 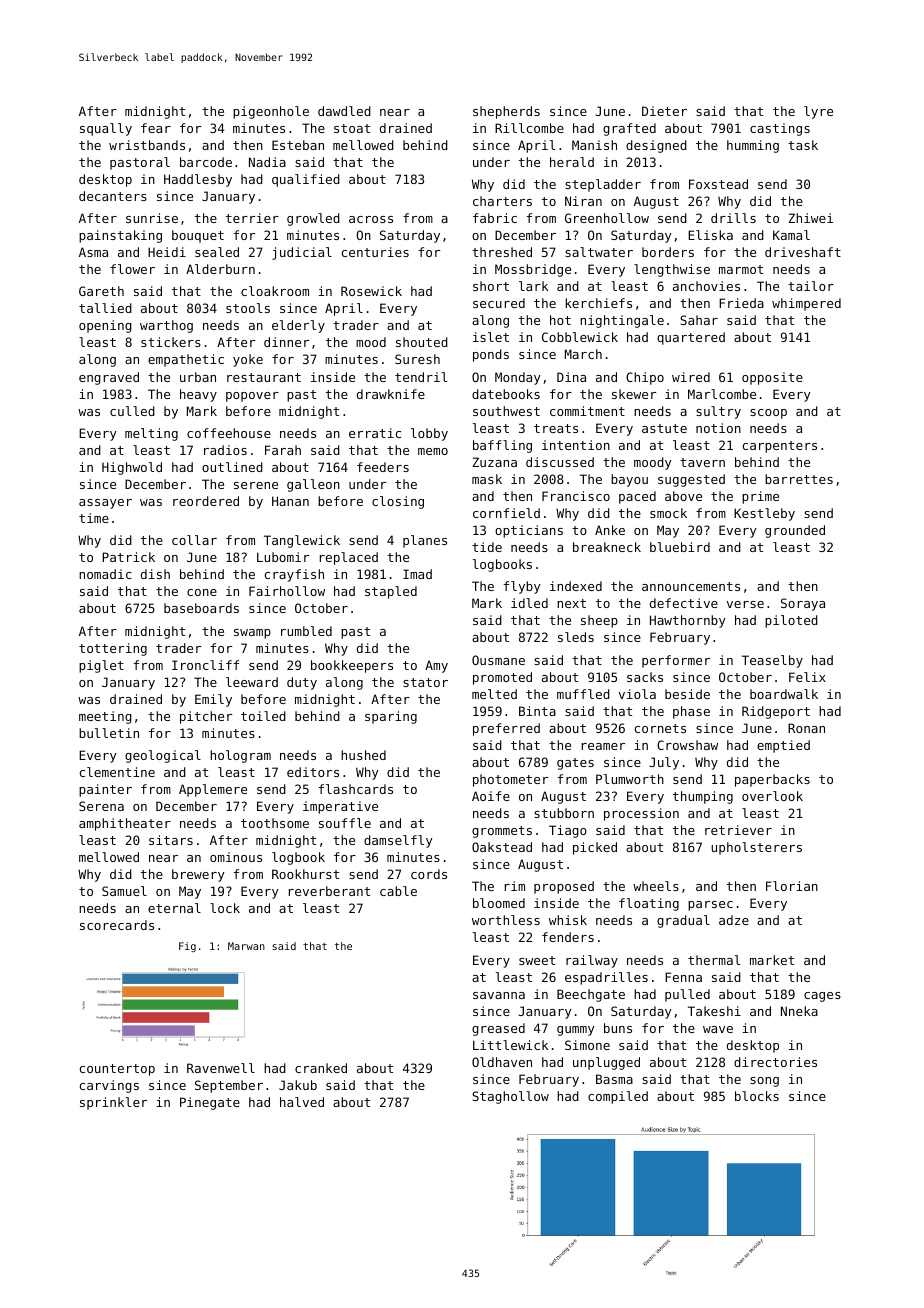 What do you see at coordinates (506, 513) in the screenshot?
I see `cornfield` at bounding box center [506, 513].
